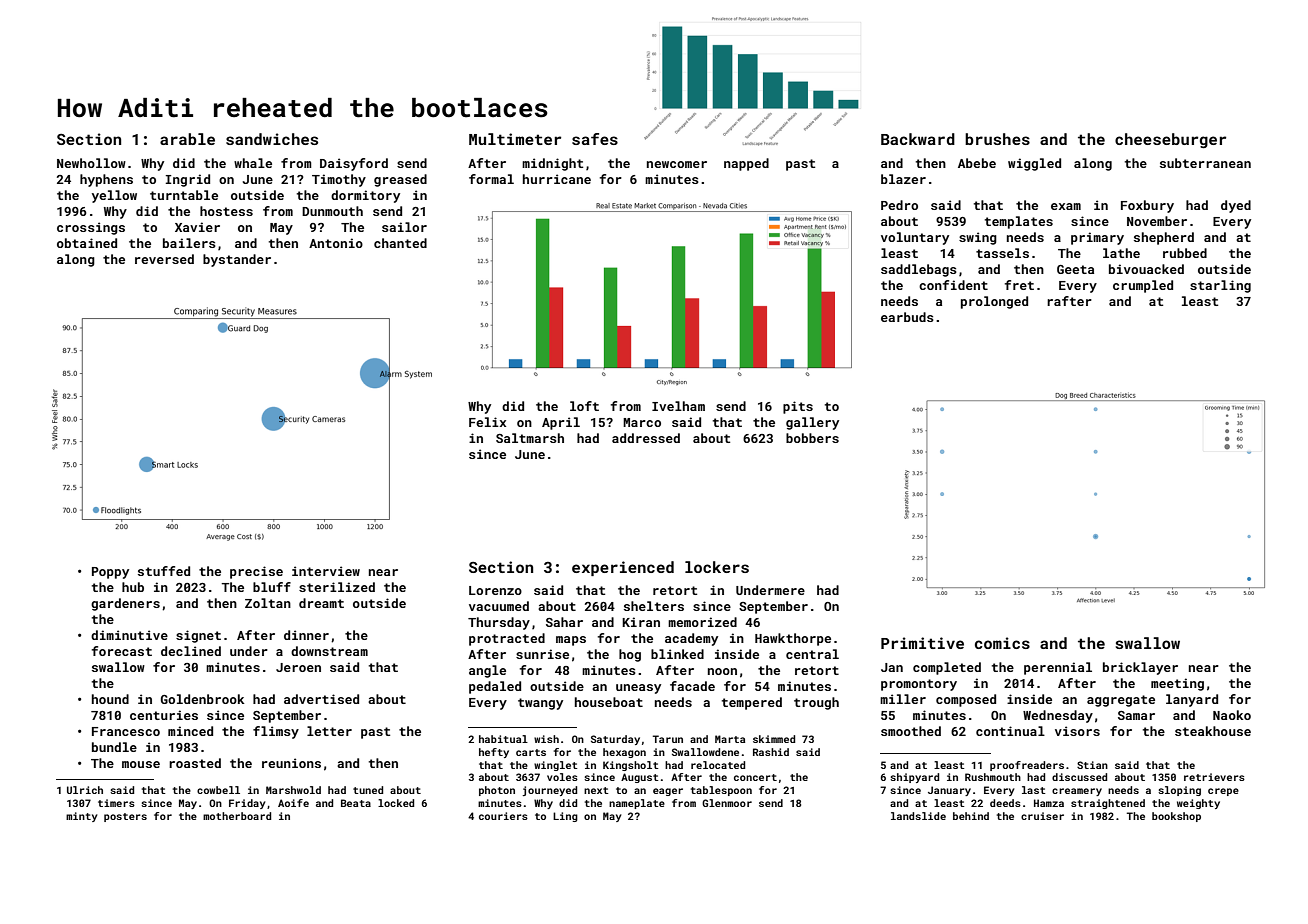 The height and width of the screenshot is (924, 1308). What do you see at coordinates (237, 816) in the screenshot?
I see `motherboard` at bounding box center [237, 816].
